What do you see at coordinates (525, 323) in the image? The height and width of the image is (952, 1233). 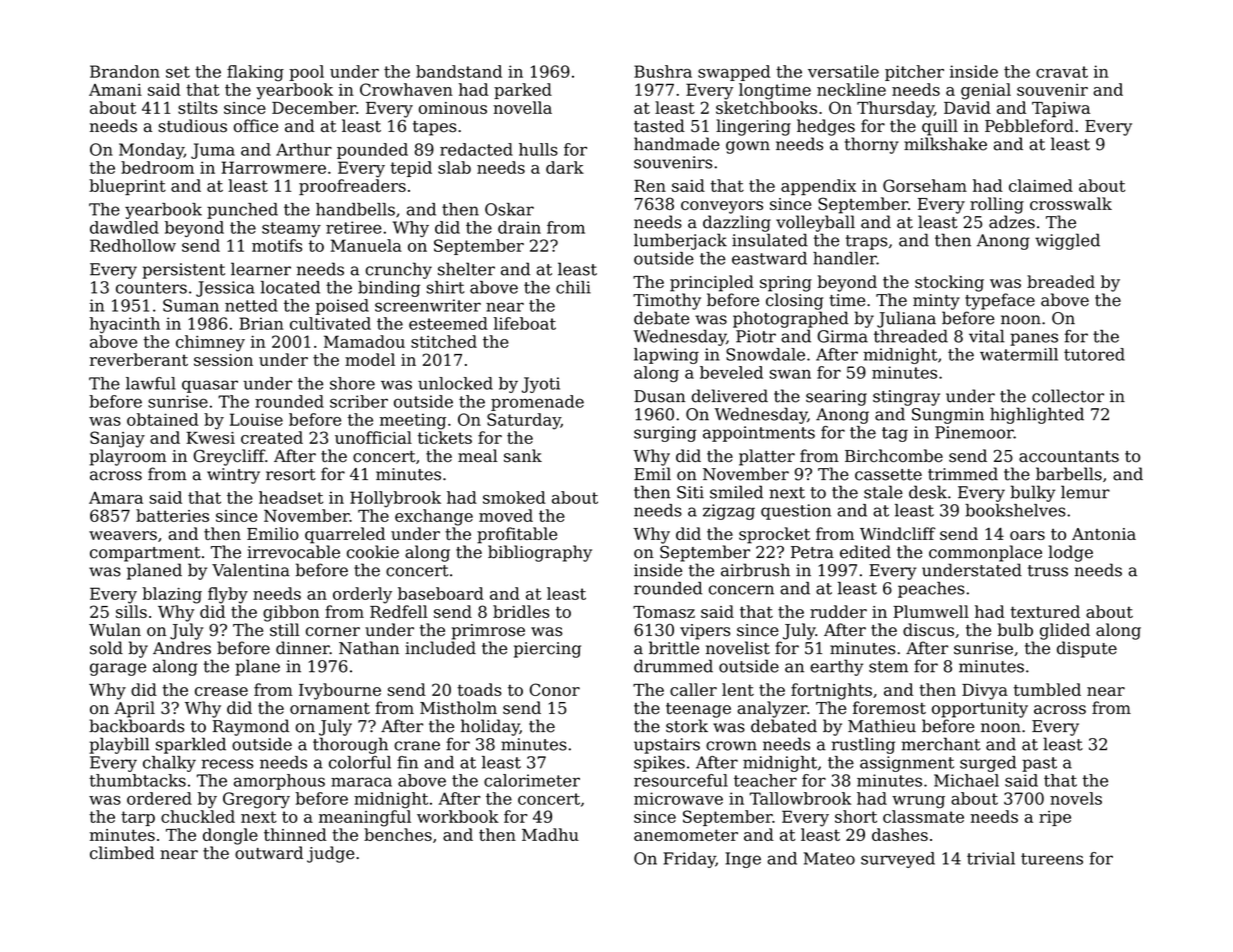 I see `lifeboat` at bounding box center [525, 323].
